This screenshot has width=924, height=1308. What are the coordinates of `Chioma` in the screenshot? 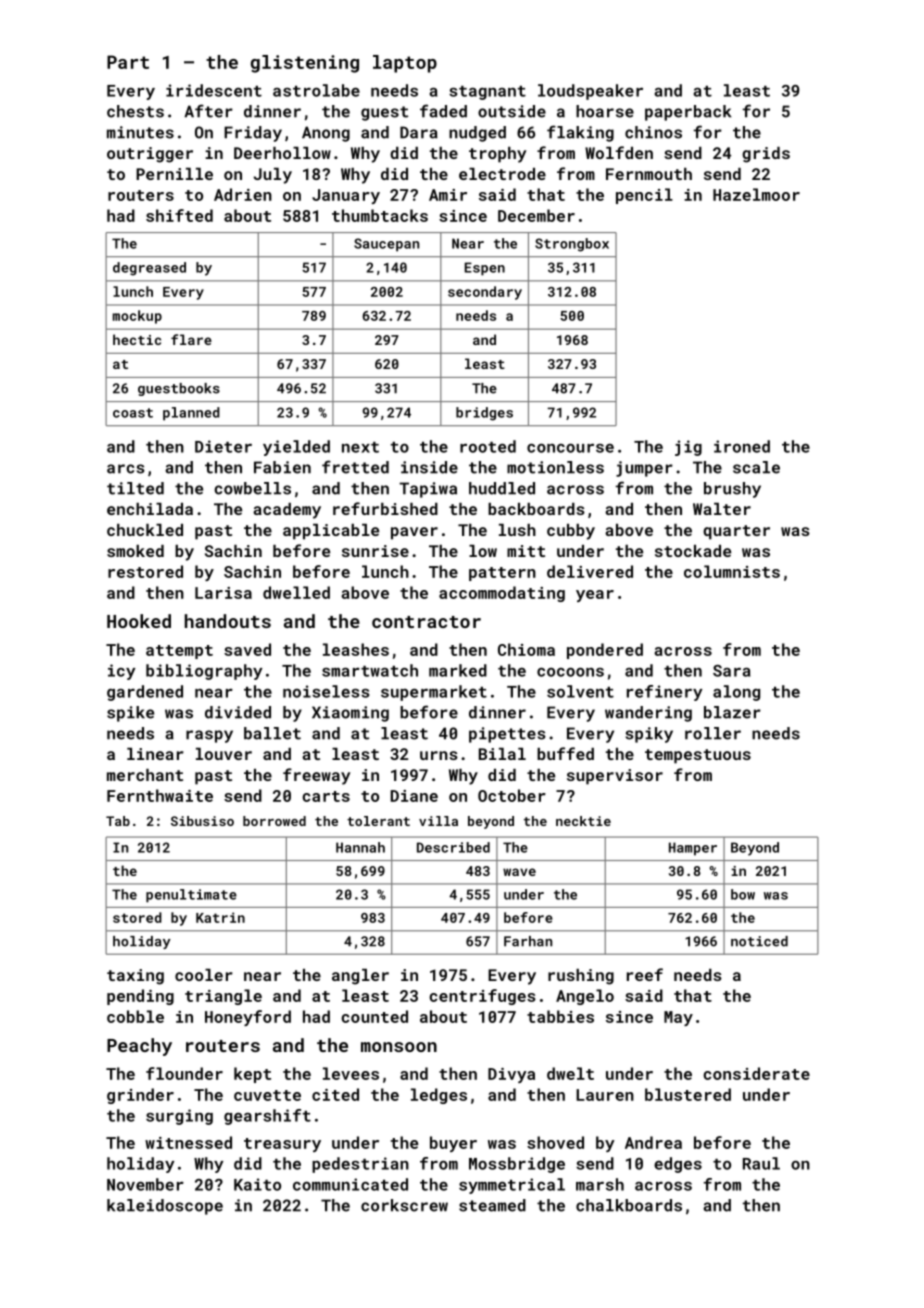 It's located at (526, 649).
